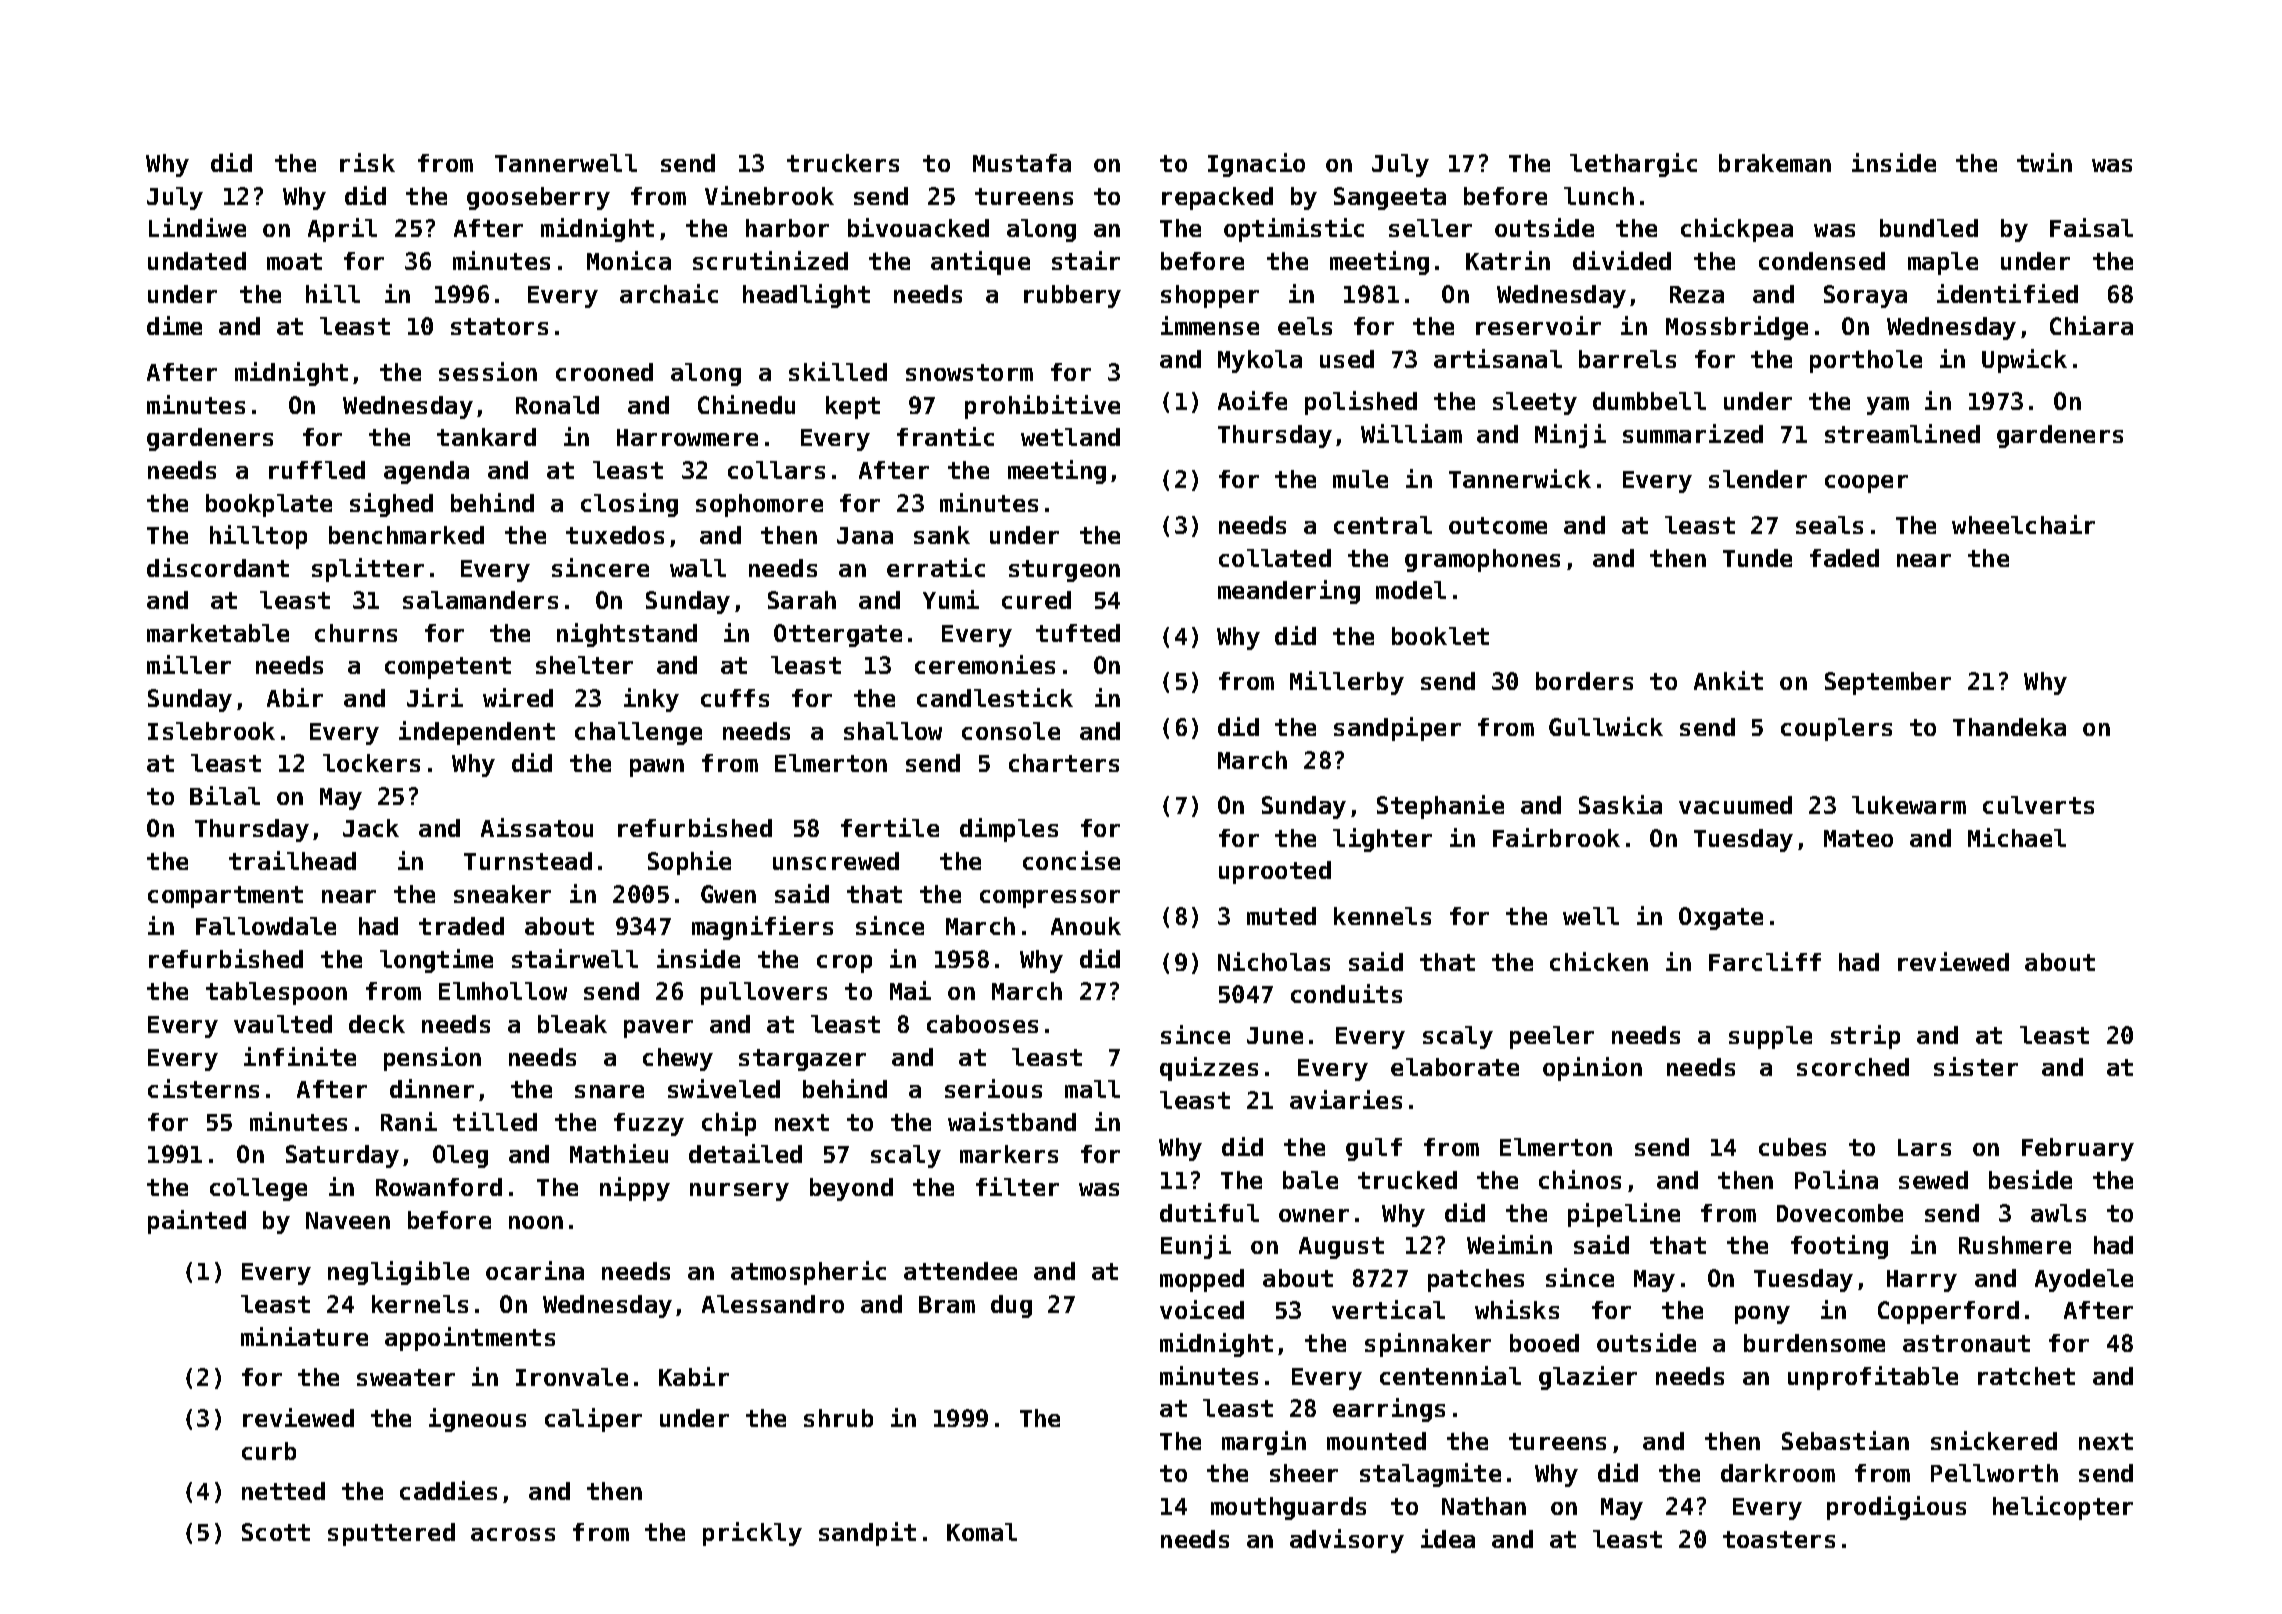  What do you see at coordinates (536, 1222) in the image?
I see `noon` at bounding box center [536, 1222].
